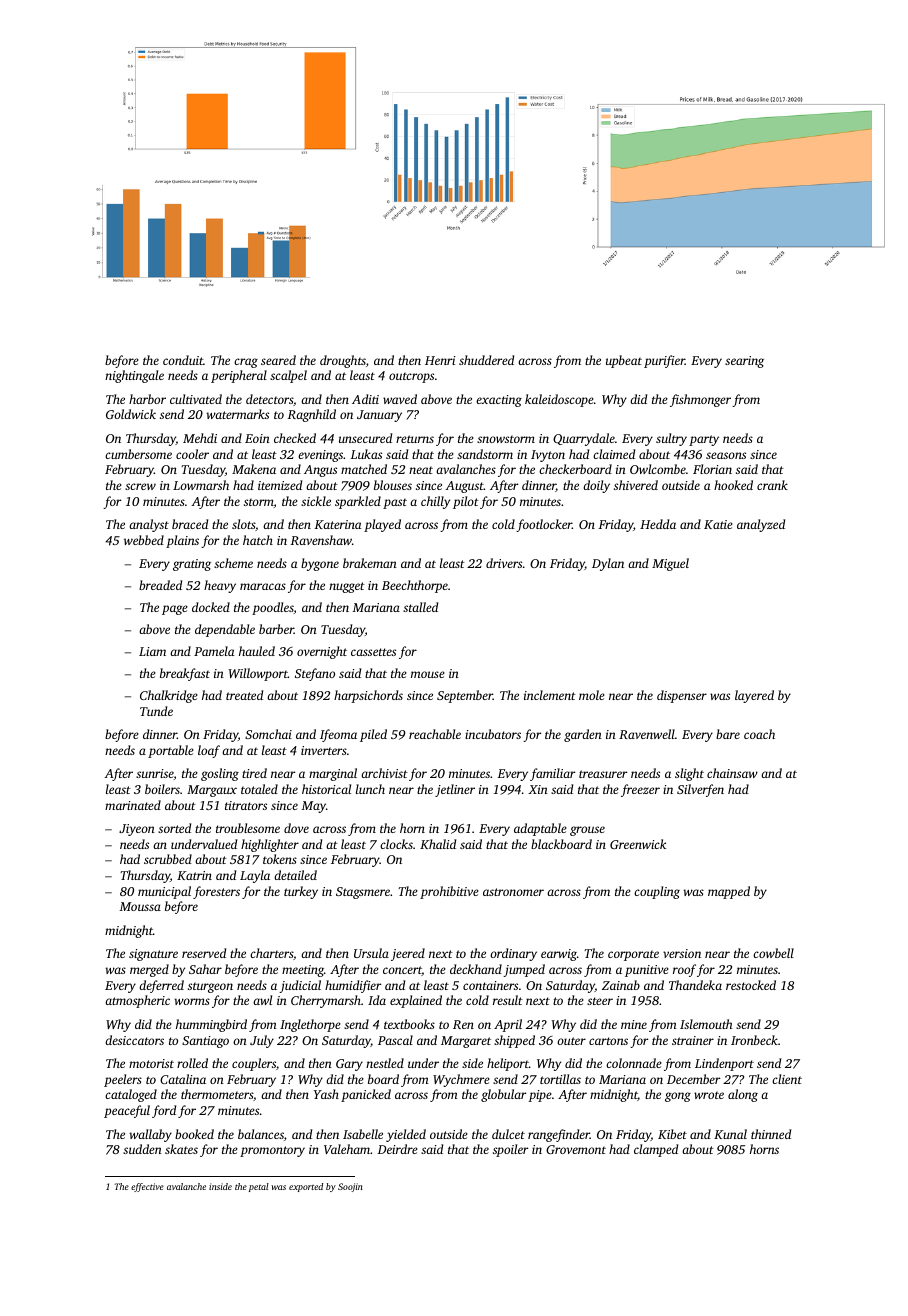 Image resolution: width=908 pixels, height=1316 pixels. I want to click on concert, so click(402, 971).
